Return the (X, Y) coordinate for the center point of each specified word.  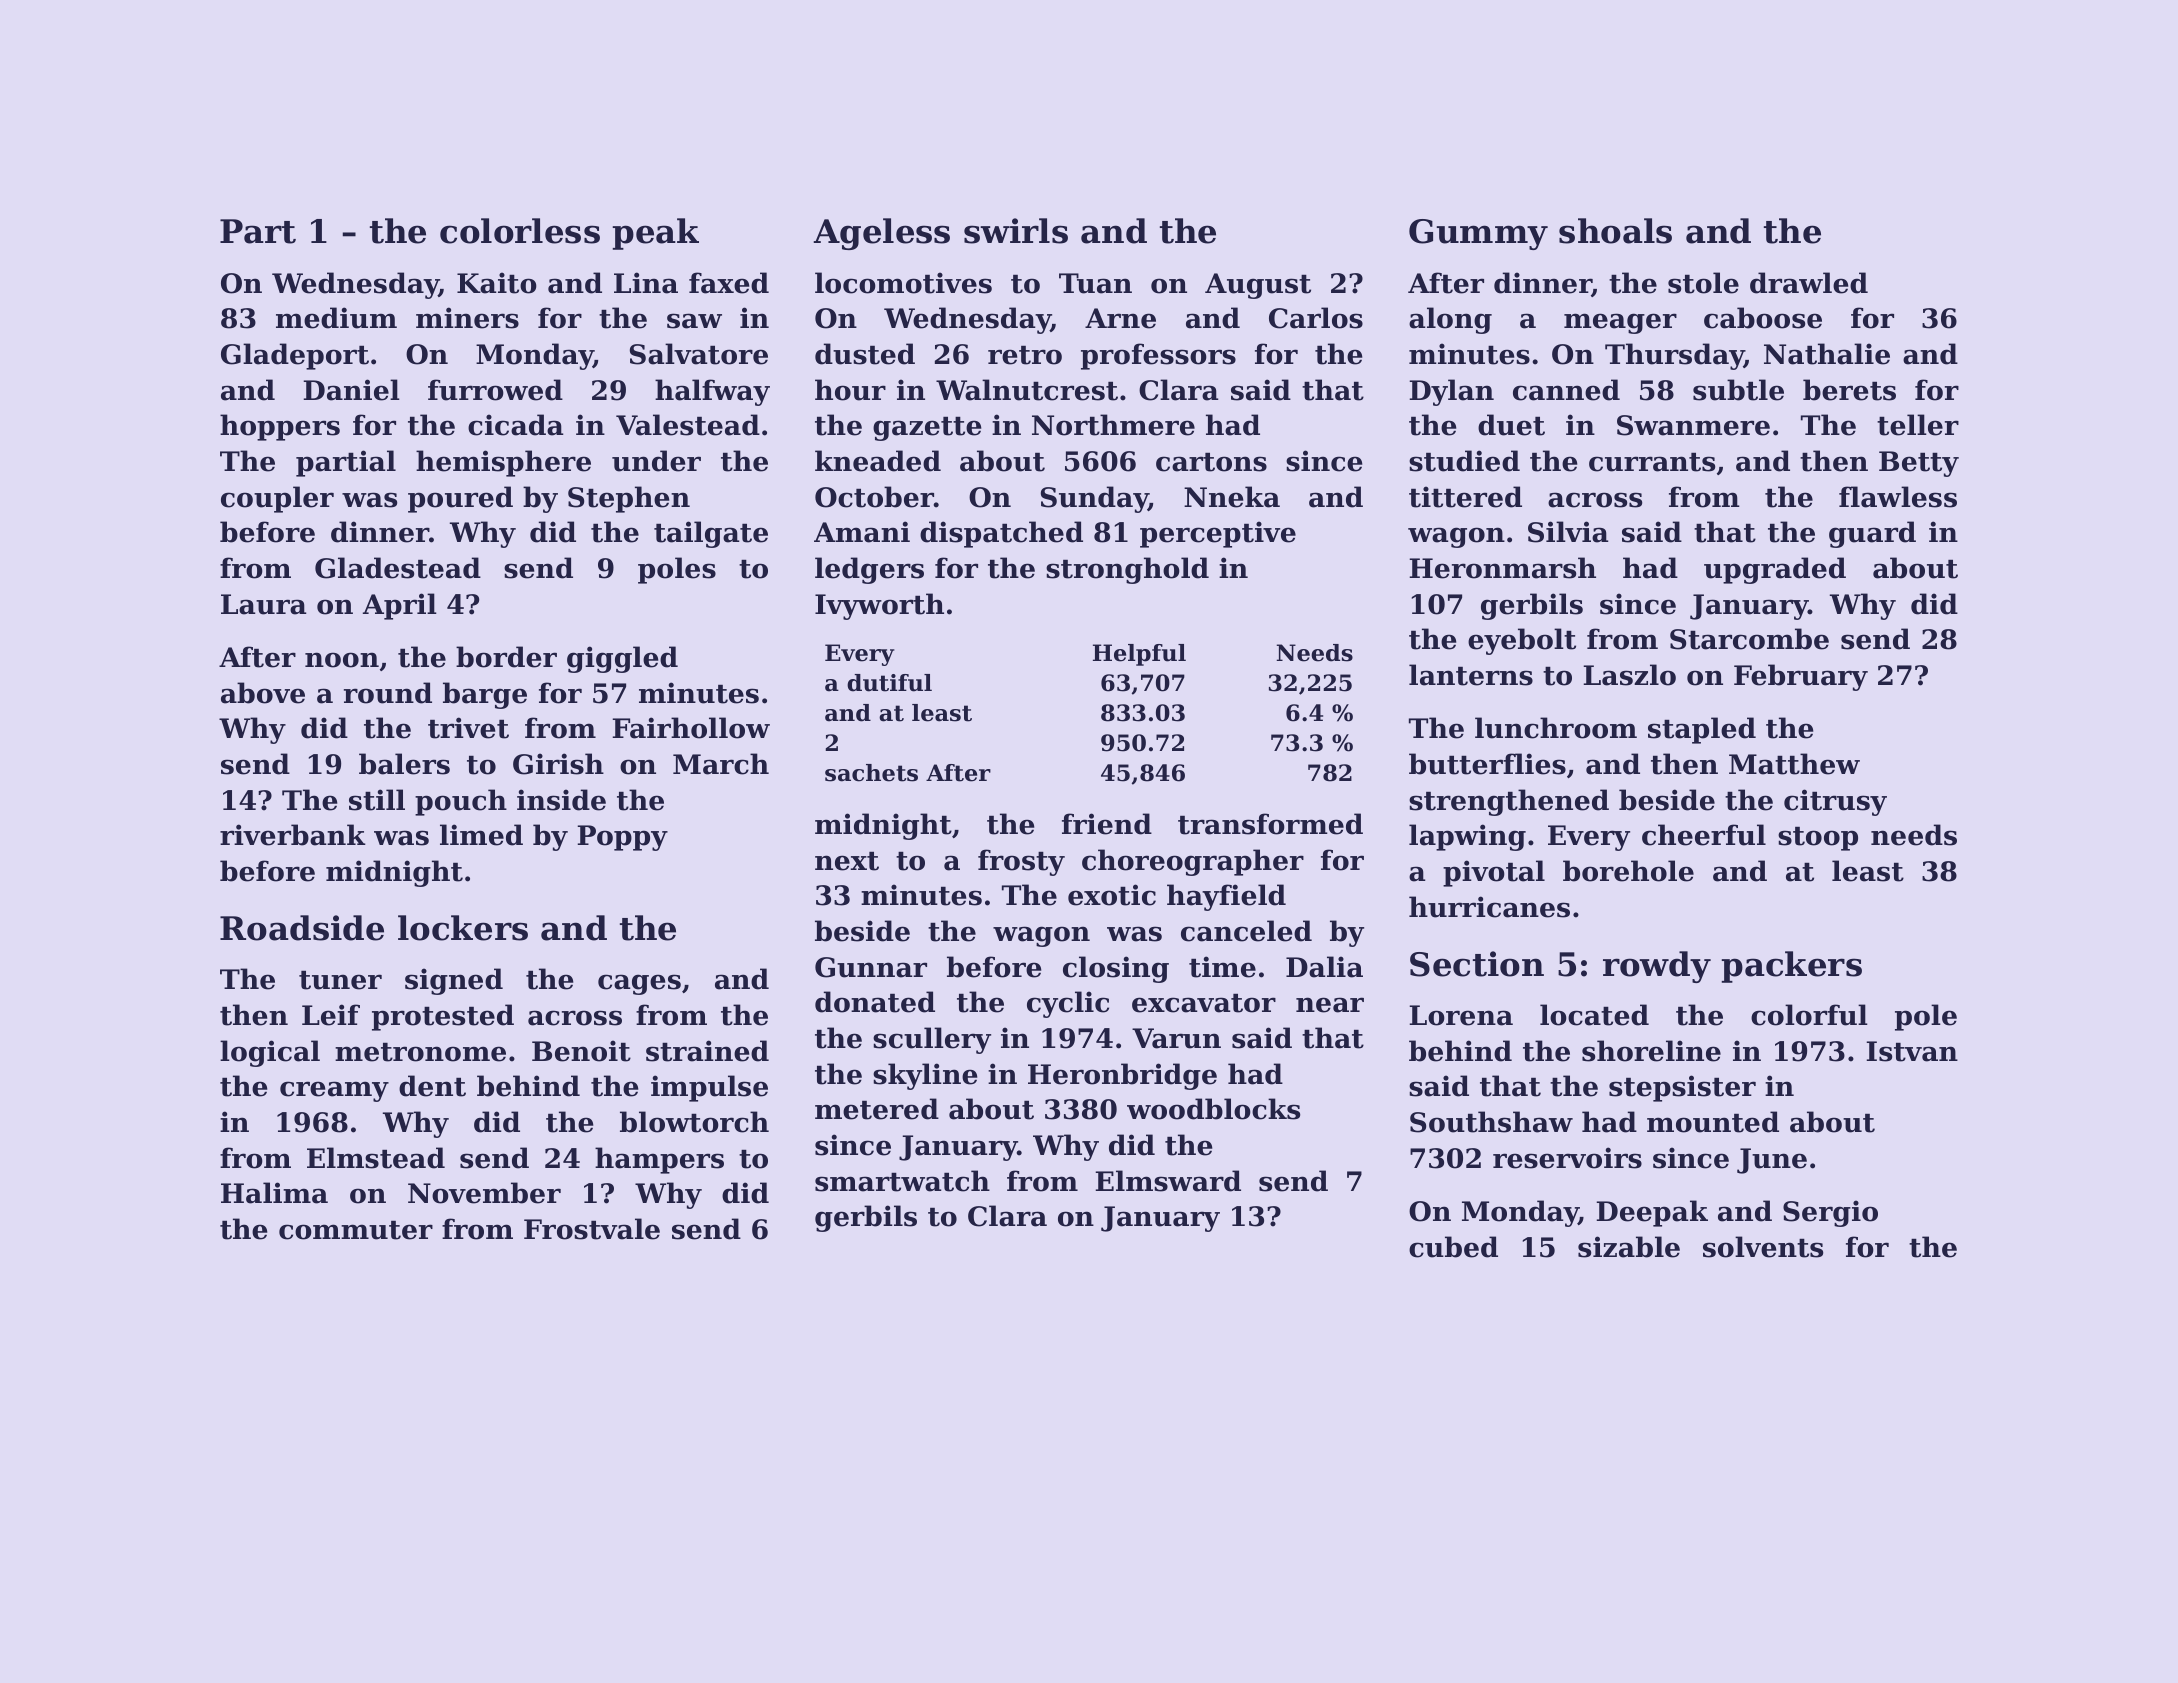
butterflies (1487, 764)
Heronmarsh (1502, 568)
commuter (356, 1230)
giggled (622, 659)
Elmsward (1168, 1181)
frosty (1021, 862)
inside (561, 800)
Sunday (1094, 499)
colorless (520, 231)
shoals (1615, 231)
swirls (1016, 231)
